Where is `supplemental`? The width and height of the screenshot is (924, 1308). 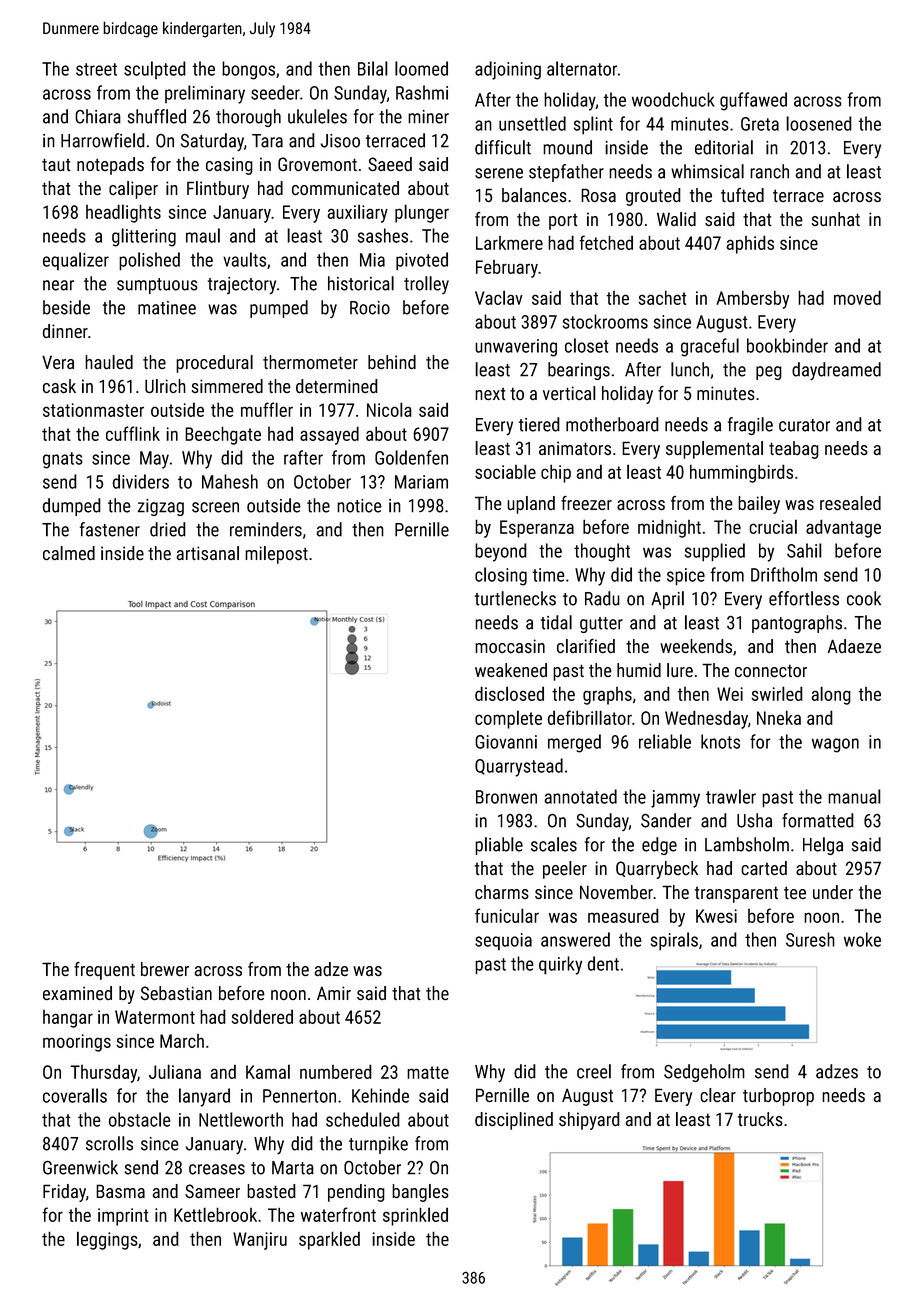 supplemental is located at coordinates (714, 450).
